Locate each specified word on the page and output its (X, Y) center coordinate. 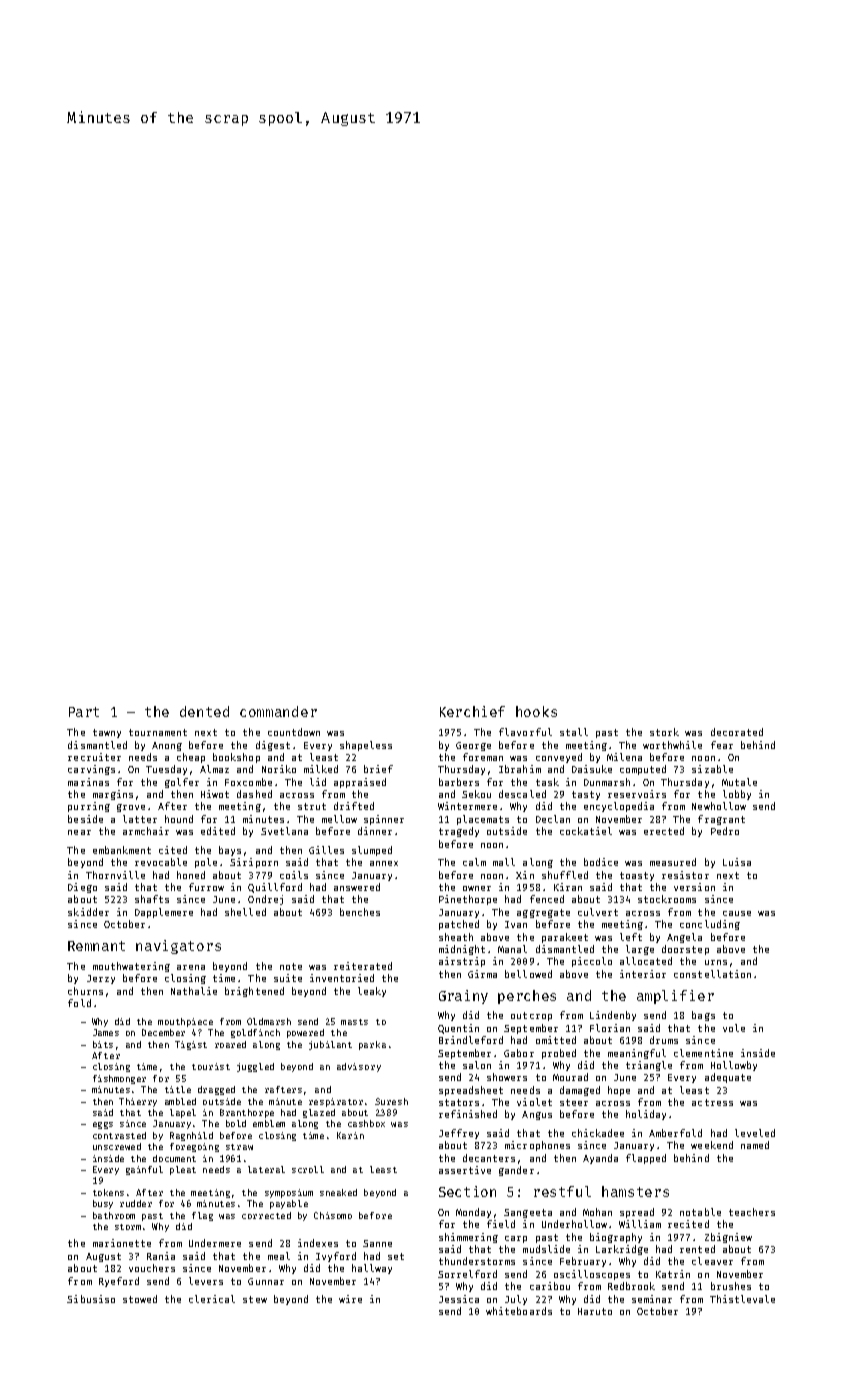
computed (643, 770)
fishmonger (119, 1079)
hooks (536, 711)
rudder (136, 1203)
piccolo (592, 962)
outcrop (531, 1016)
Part (84, 712)
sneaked (338, 1192)
